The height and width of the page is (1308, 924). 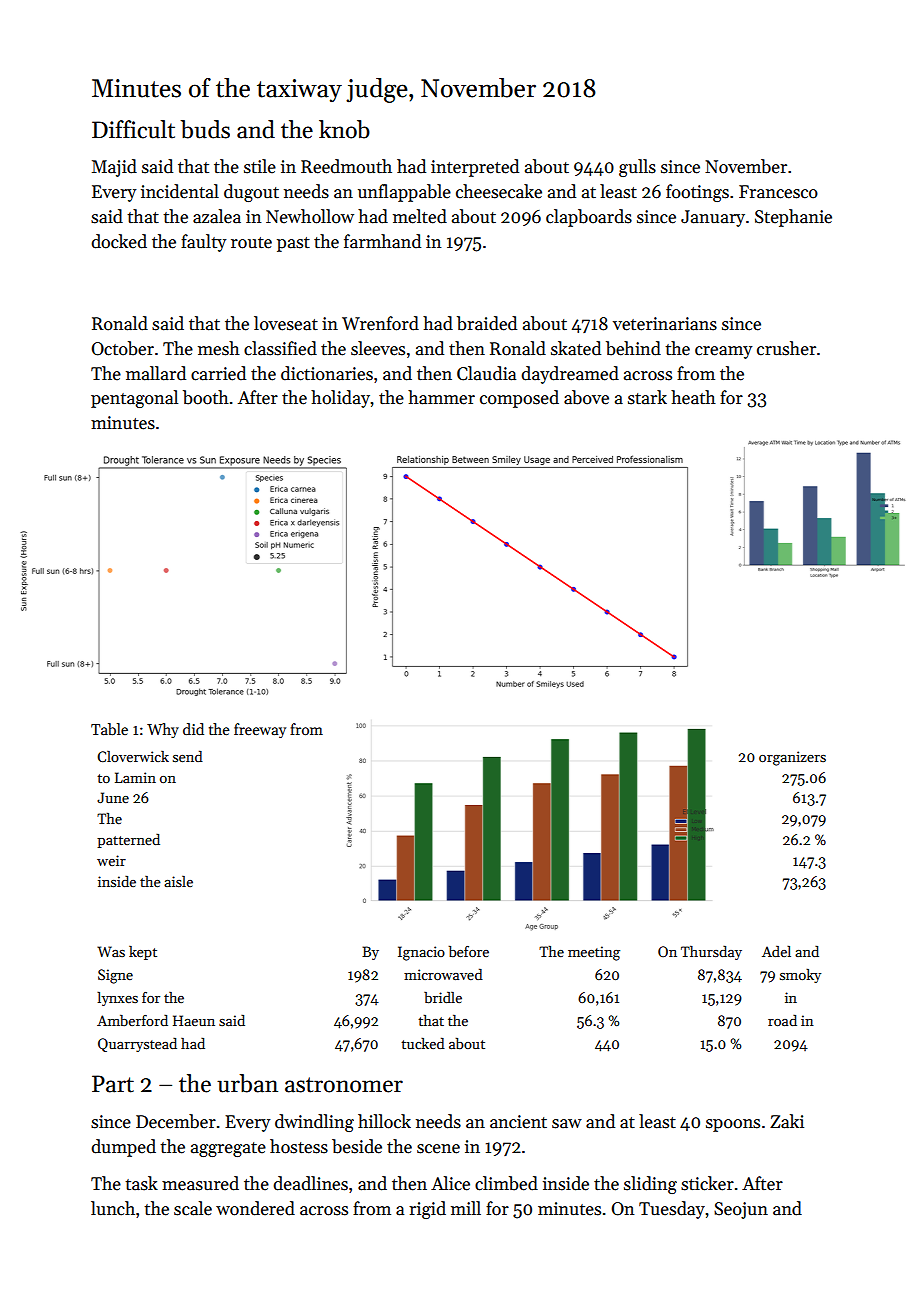 I want to click on wondered, so click(x=255, y=1208).
